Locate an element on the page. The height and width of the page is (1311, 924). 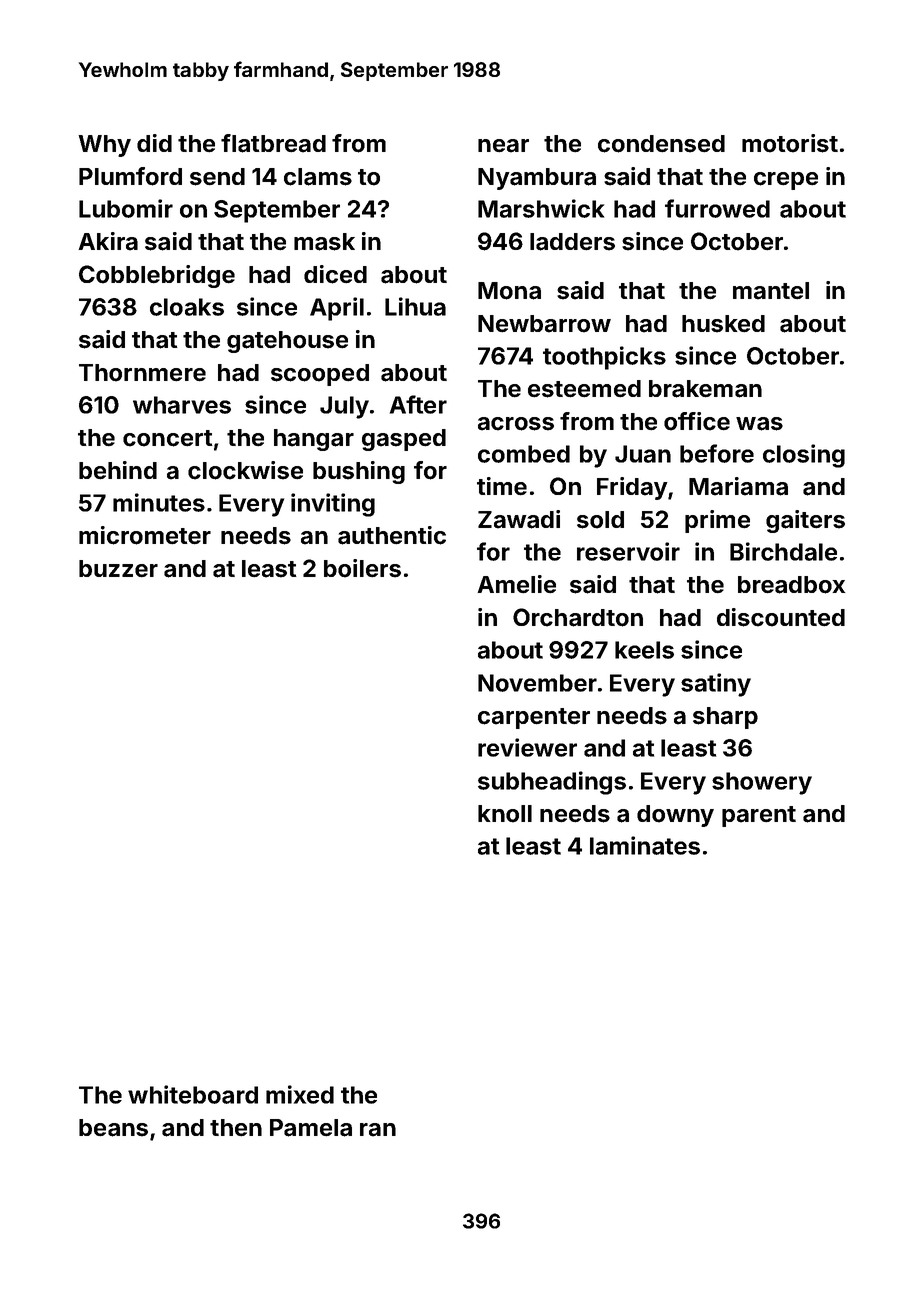
buzzer is located at coordinates (118, 569).
